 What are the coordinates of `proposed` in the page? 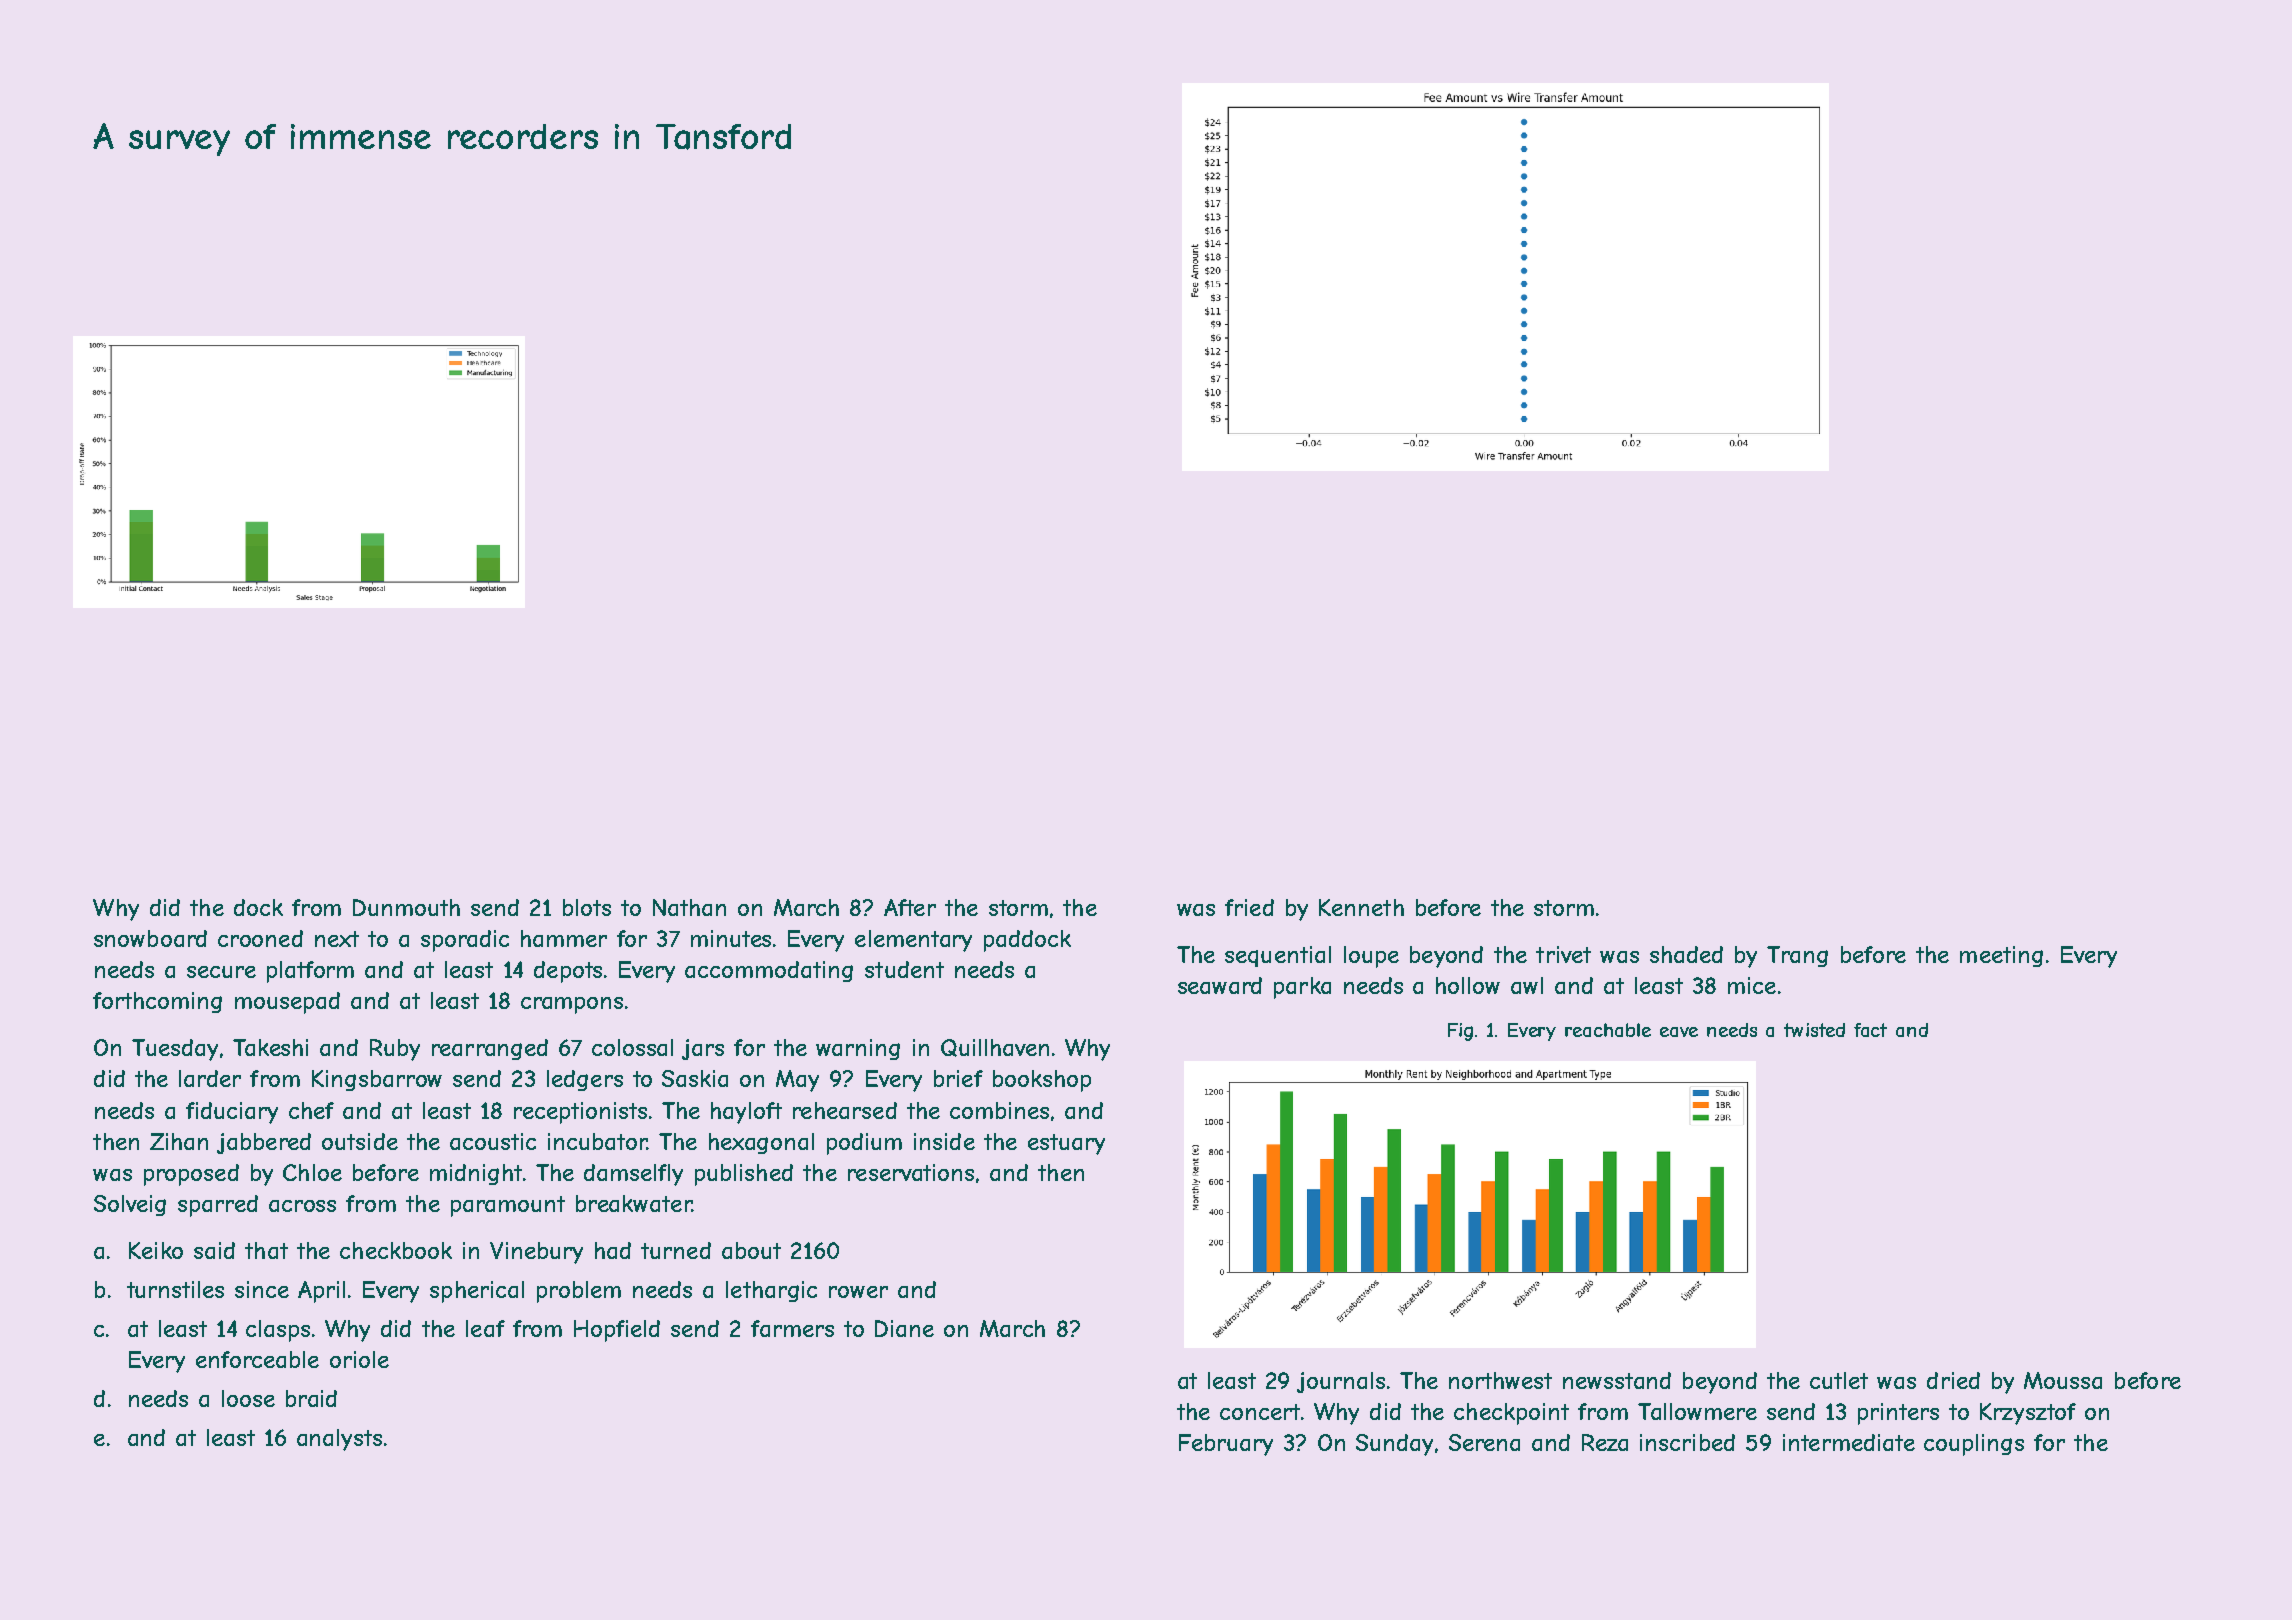 It's located at (191, 1175).
